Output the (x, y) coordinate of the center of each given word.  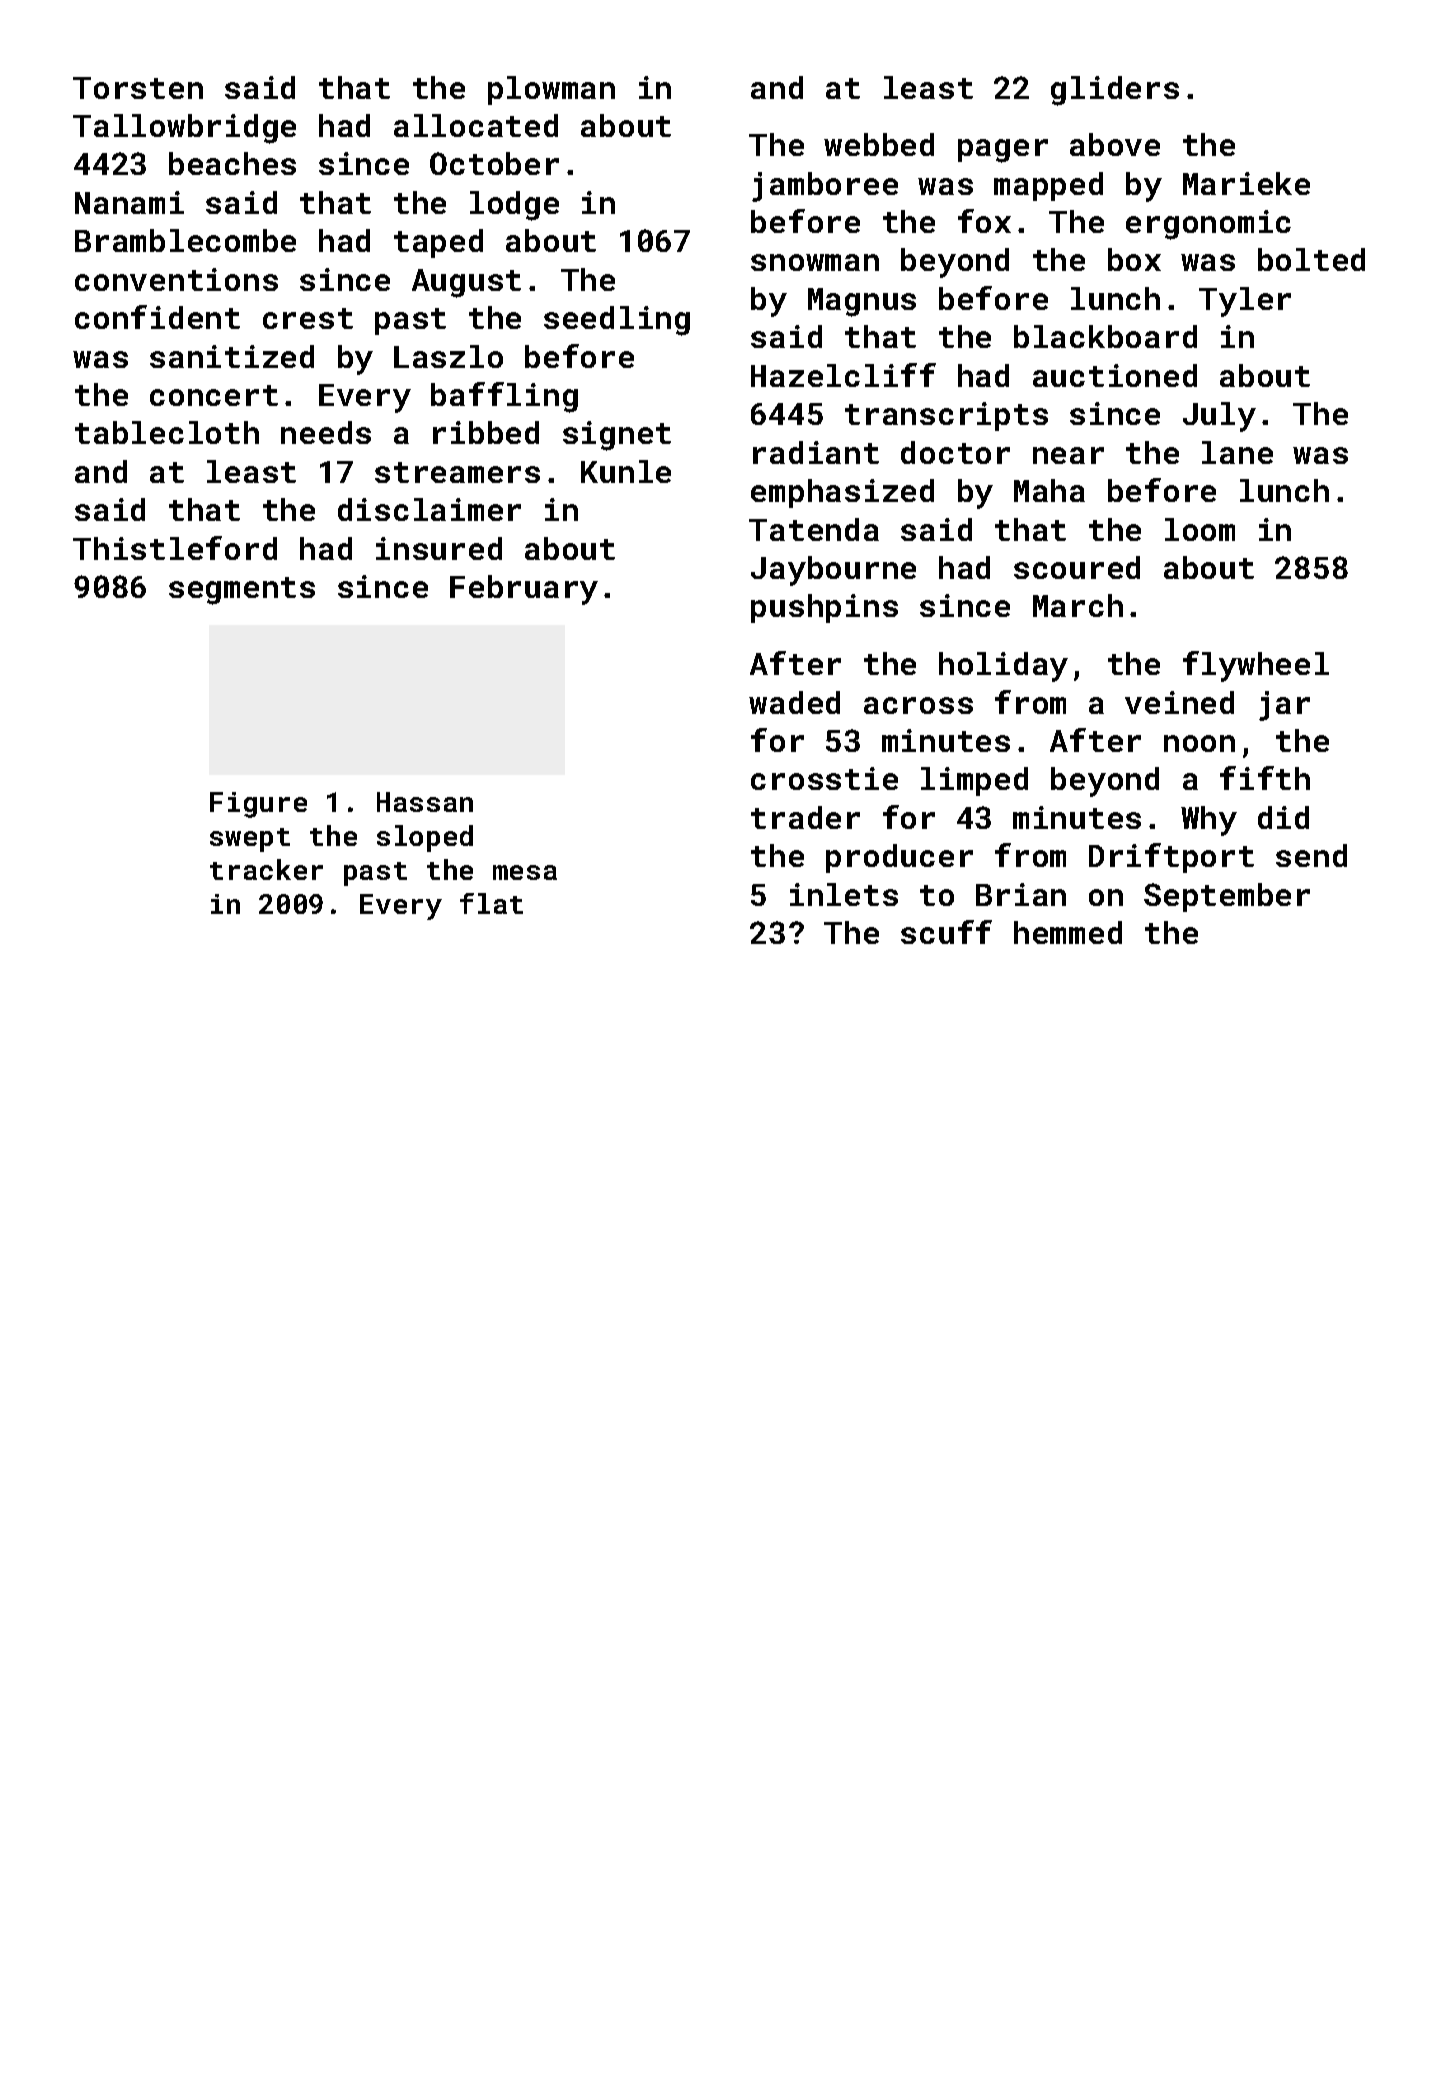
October (494, 163)
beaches (232, 163)
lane (1237, 452)
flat (491, 903)
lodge (514, 206)
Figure (258, 805)
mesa (525, 872)
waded (794, 702)
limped (974, 781)
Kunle (626, 471)
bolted (1311, 259)
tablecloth (167, 432)
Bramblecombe (185, 240)
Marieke (1246, 183)
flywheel (1256, 666)
